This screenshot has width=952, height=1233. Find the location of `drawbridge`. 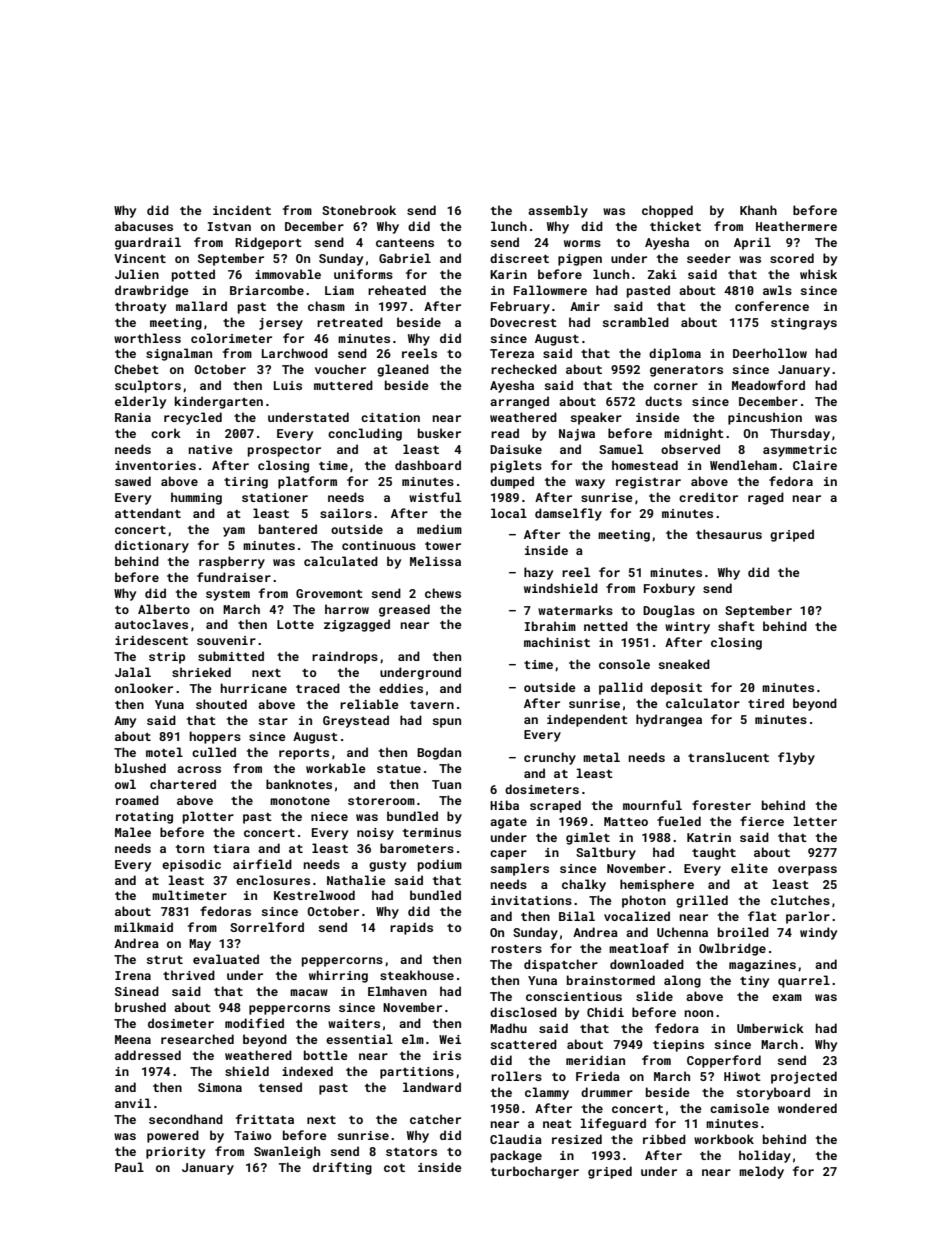

drawbridge is located at coordinates (152, 291).
